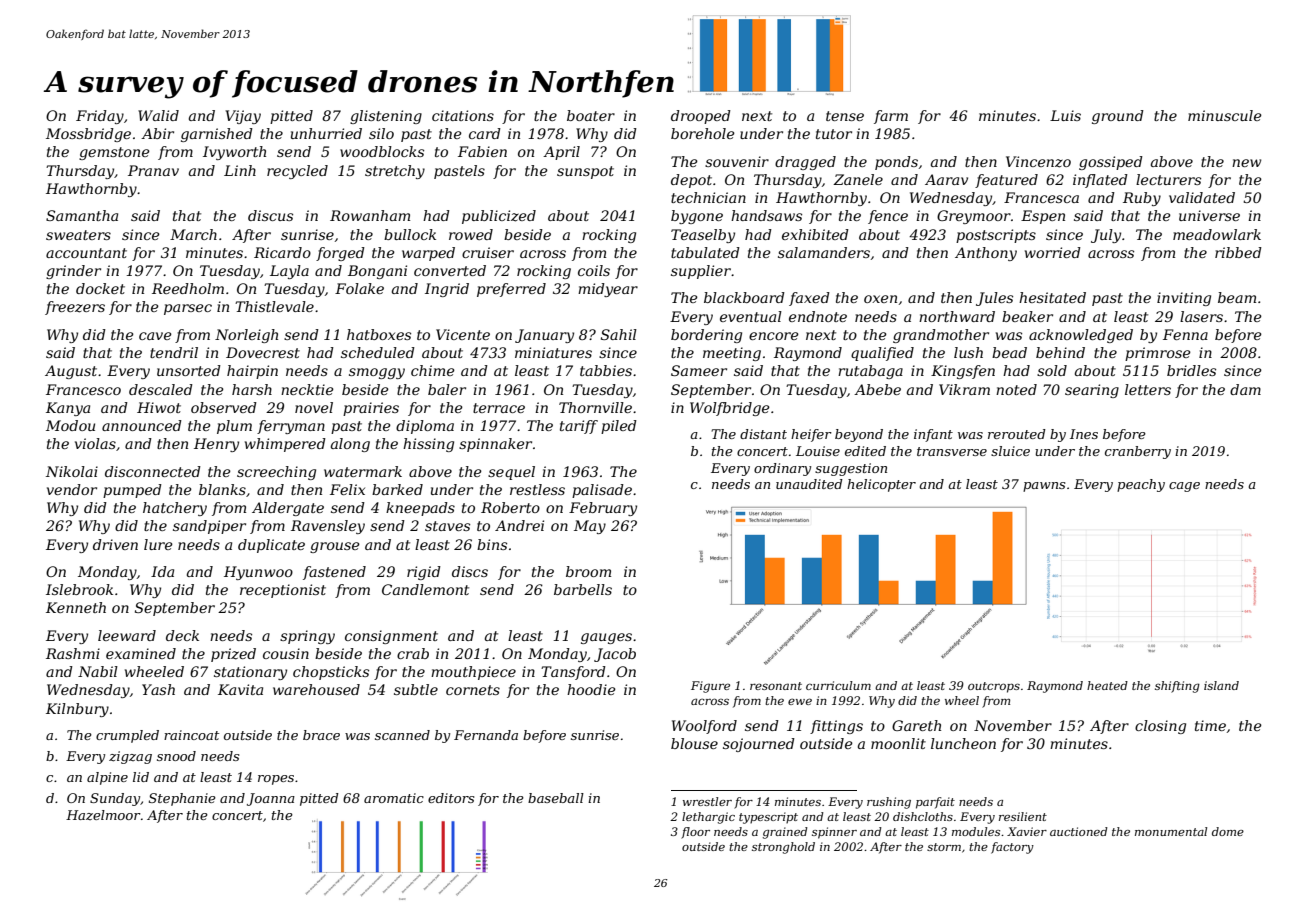  I want to click on factory, so click(1012, 848).
